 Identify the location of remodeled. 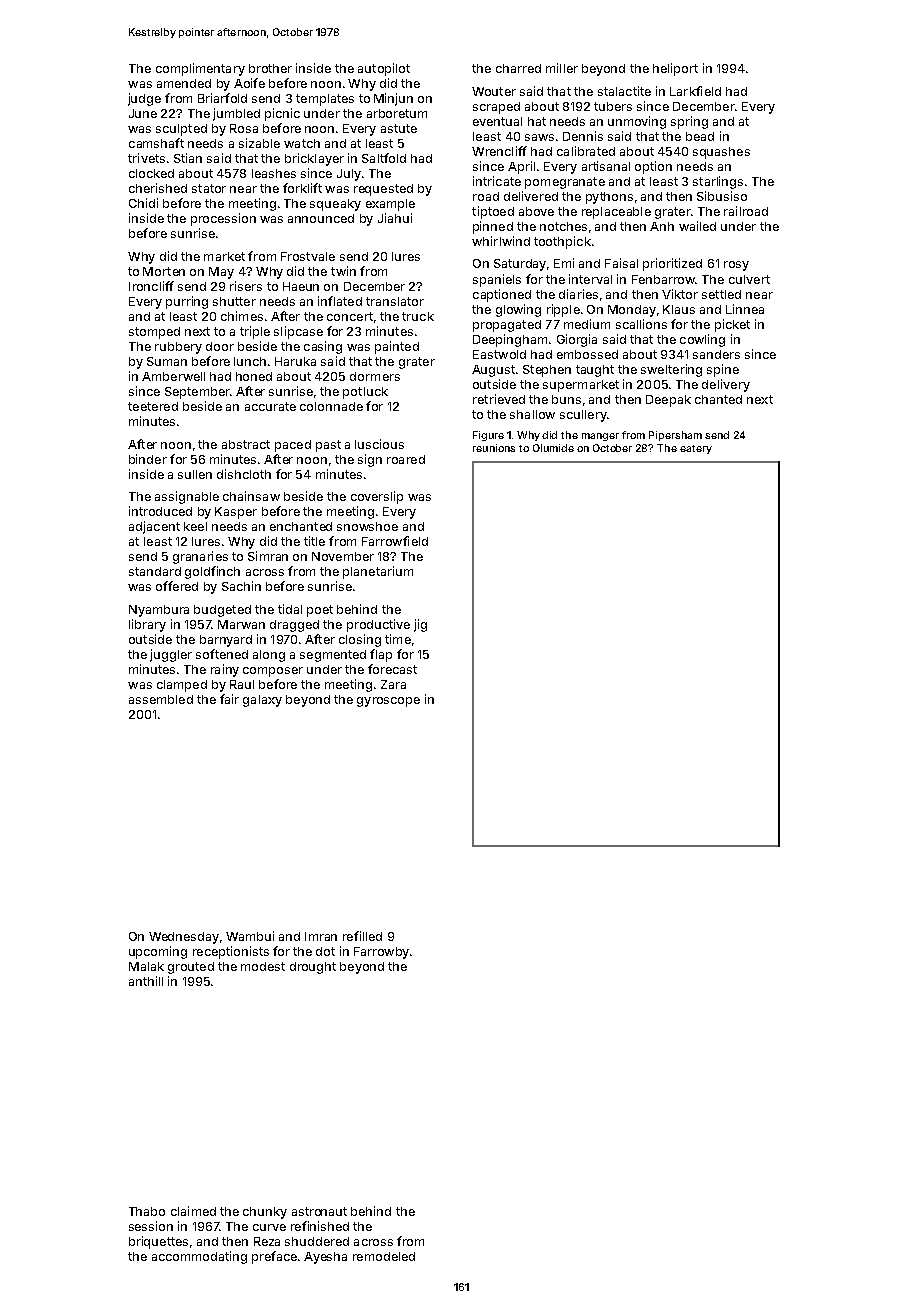
(384, 1256).
